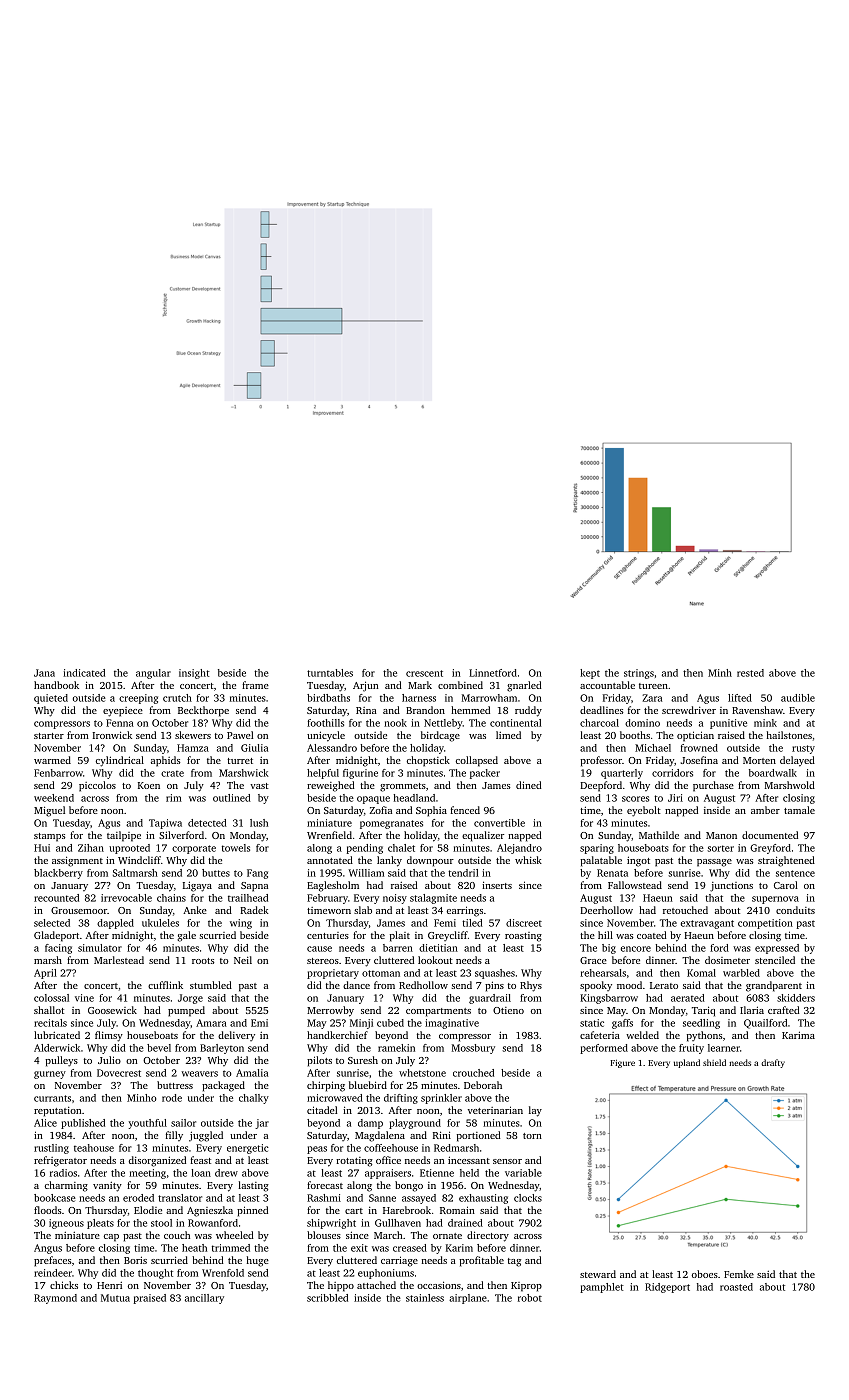 The width and height of the page is (849, 1400). I want to click on juggled, so click(206, 1136).
